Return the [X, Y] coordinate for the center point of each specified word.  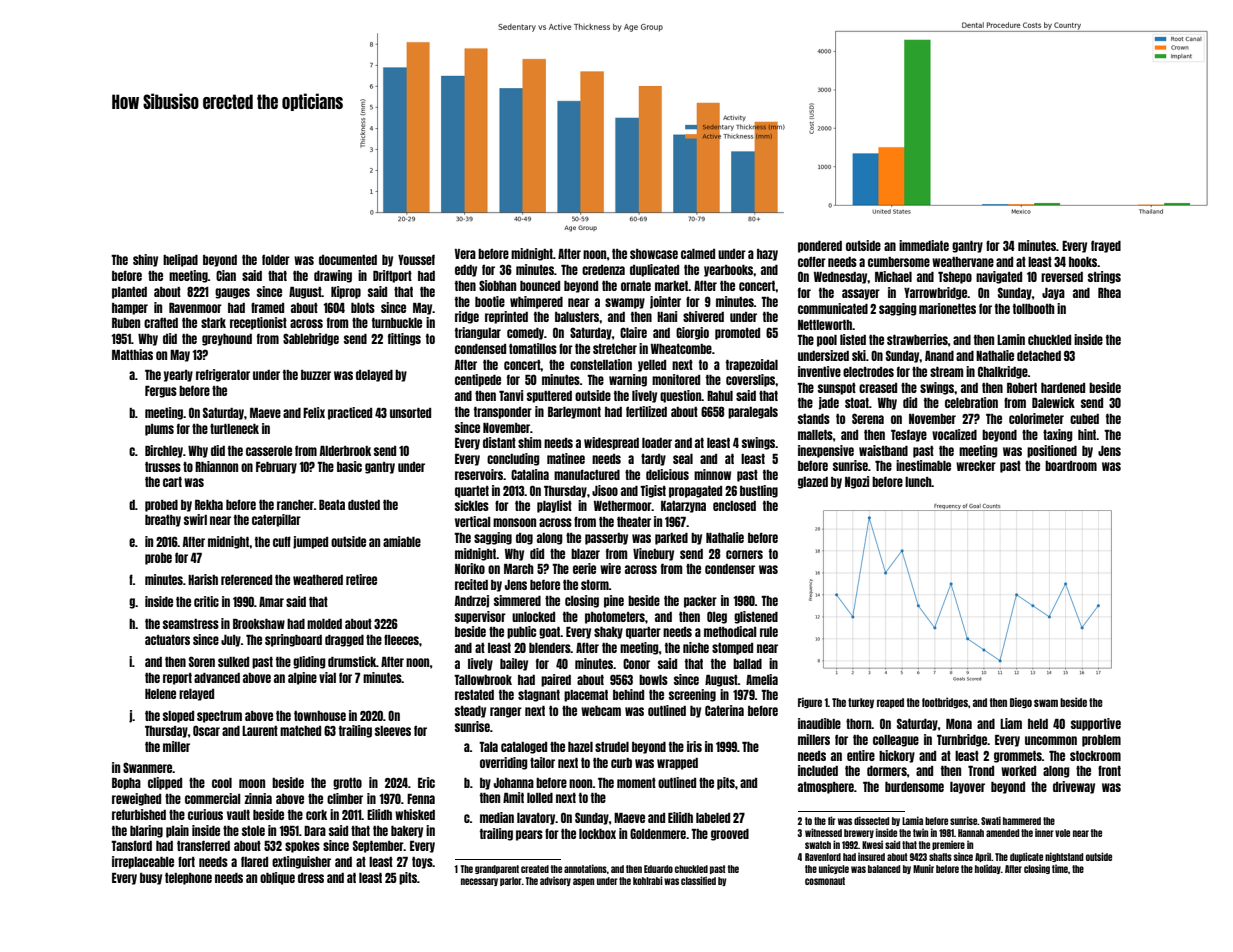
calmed [698, 254]
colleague [896, 741]
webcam [601, 711]
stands [814, 419]
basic [349, 466]
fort [186, 861]
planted [129, 293]
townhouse [320, 716]
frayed [1106, 247]
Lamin [1011, 339]
